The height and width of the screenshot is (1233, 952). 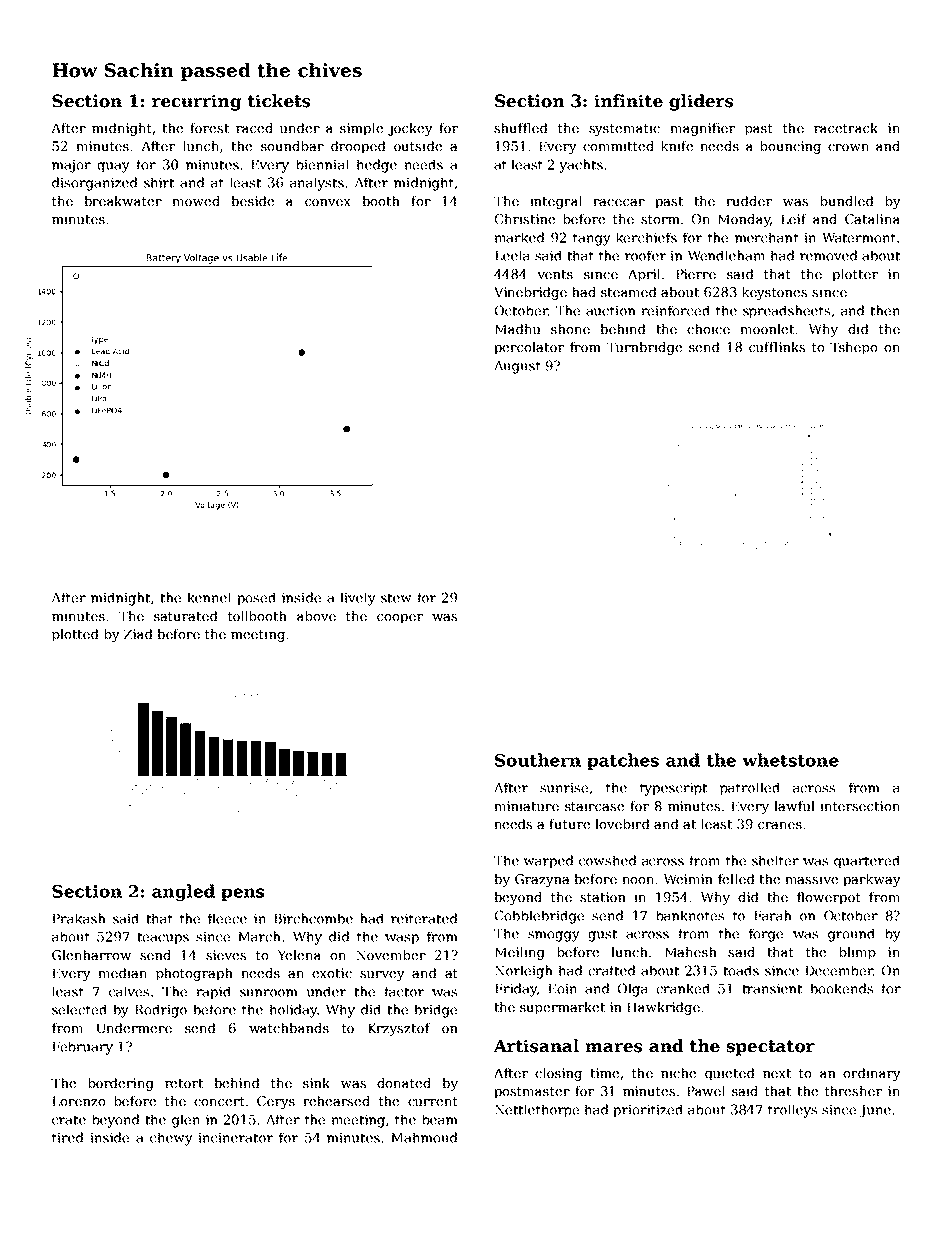 What do you see at coordinates (610, 311) in the screenshot?
I see `auction` at bounding box center [610, 311].
